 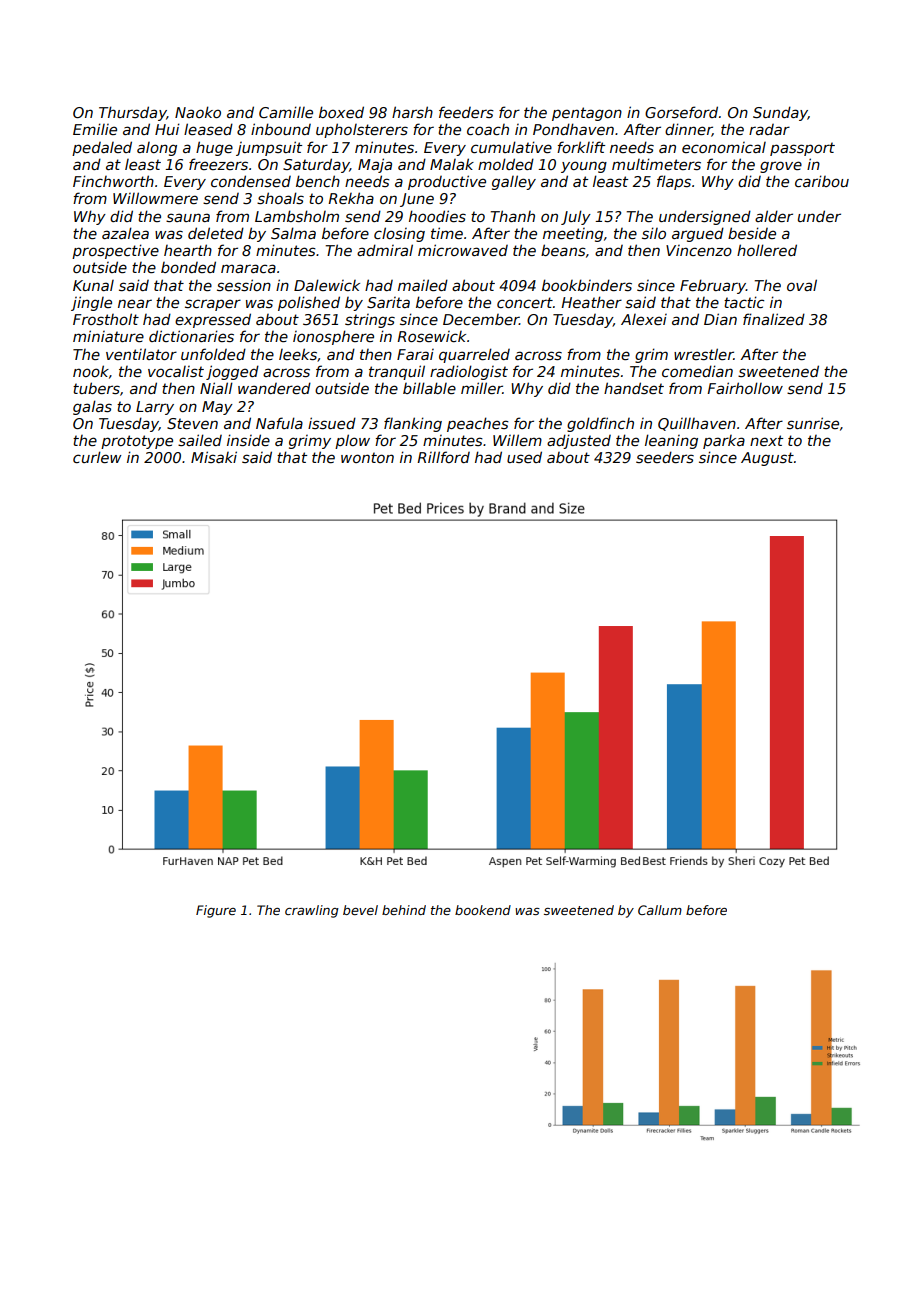 I want to click on prototype, so click(x=137, y=442).
